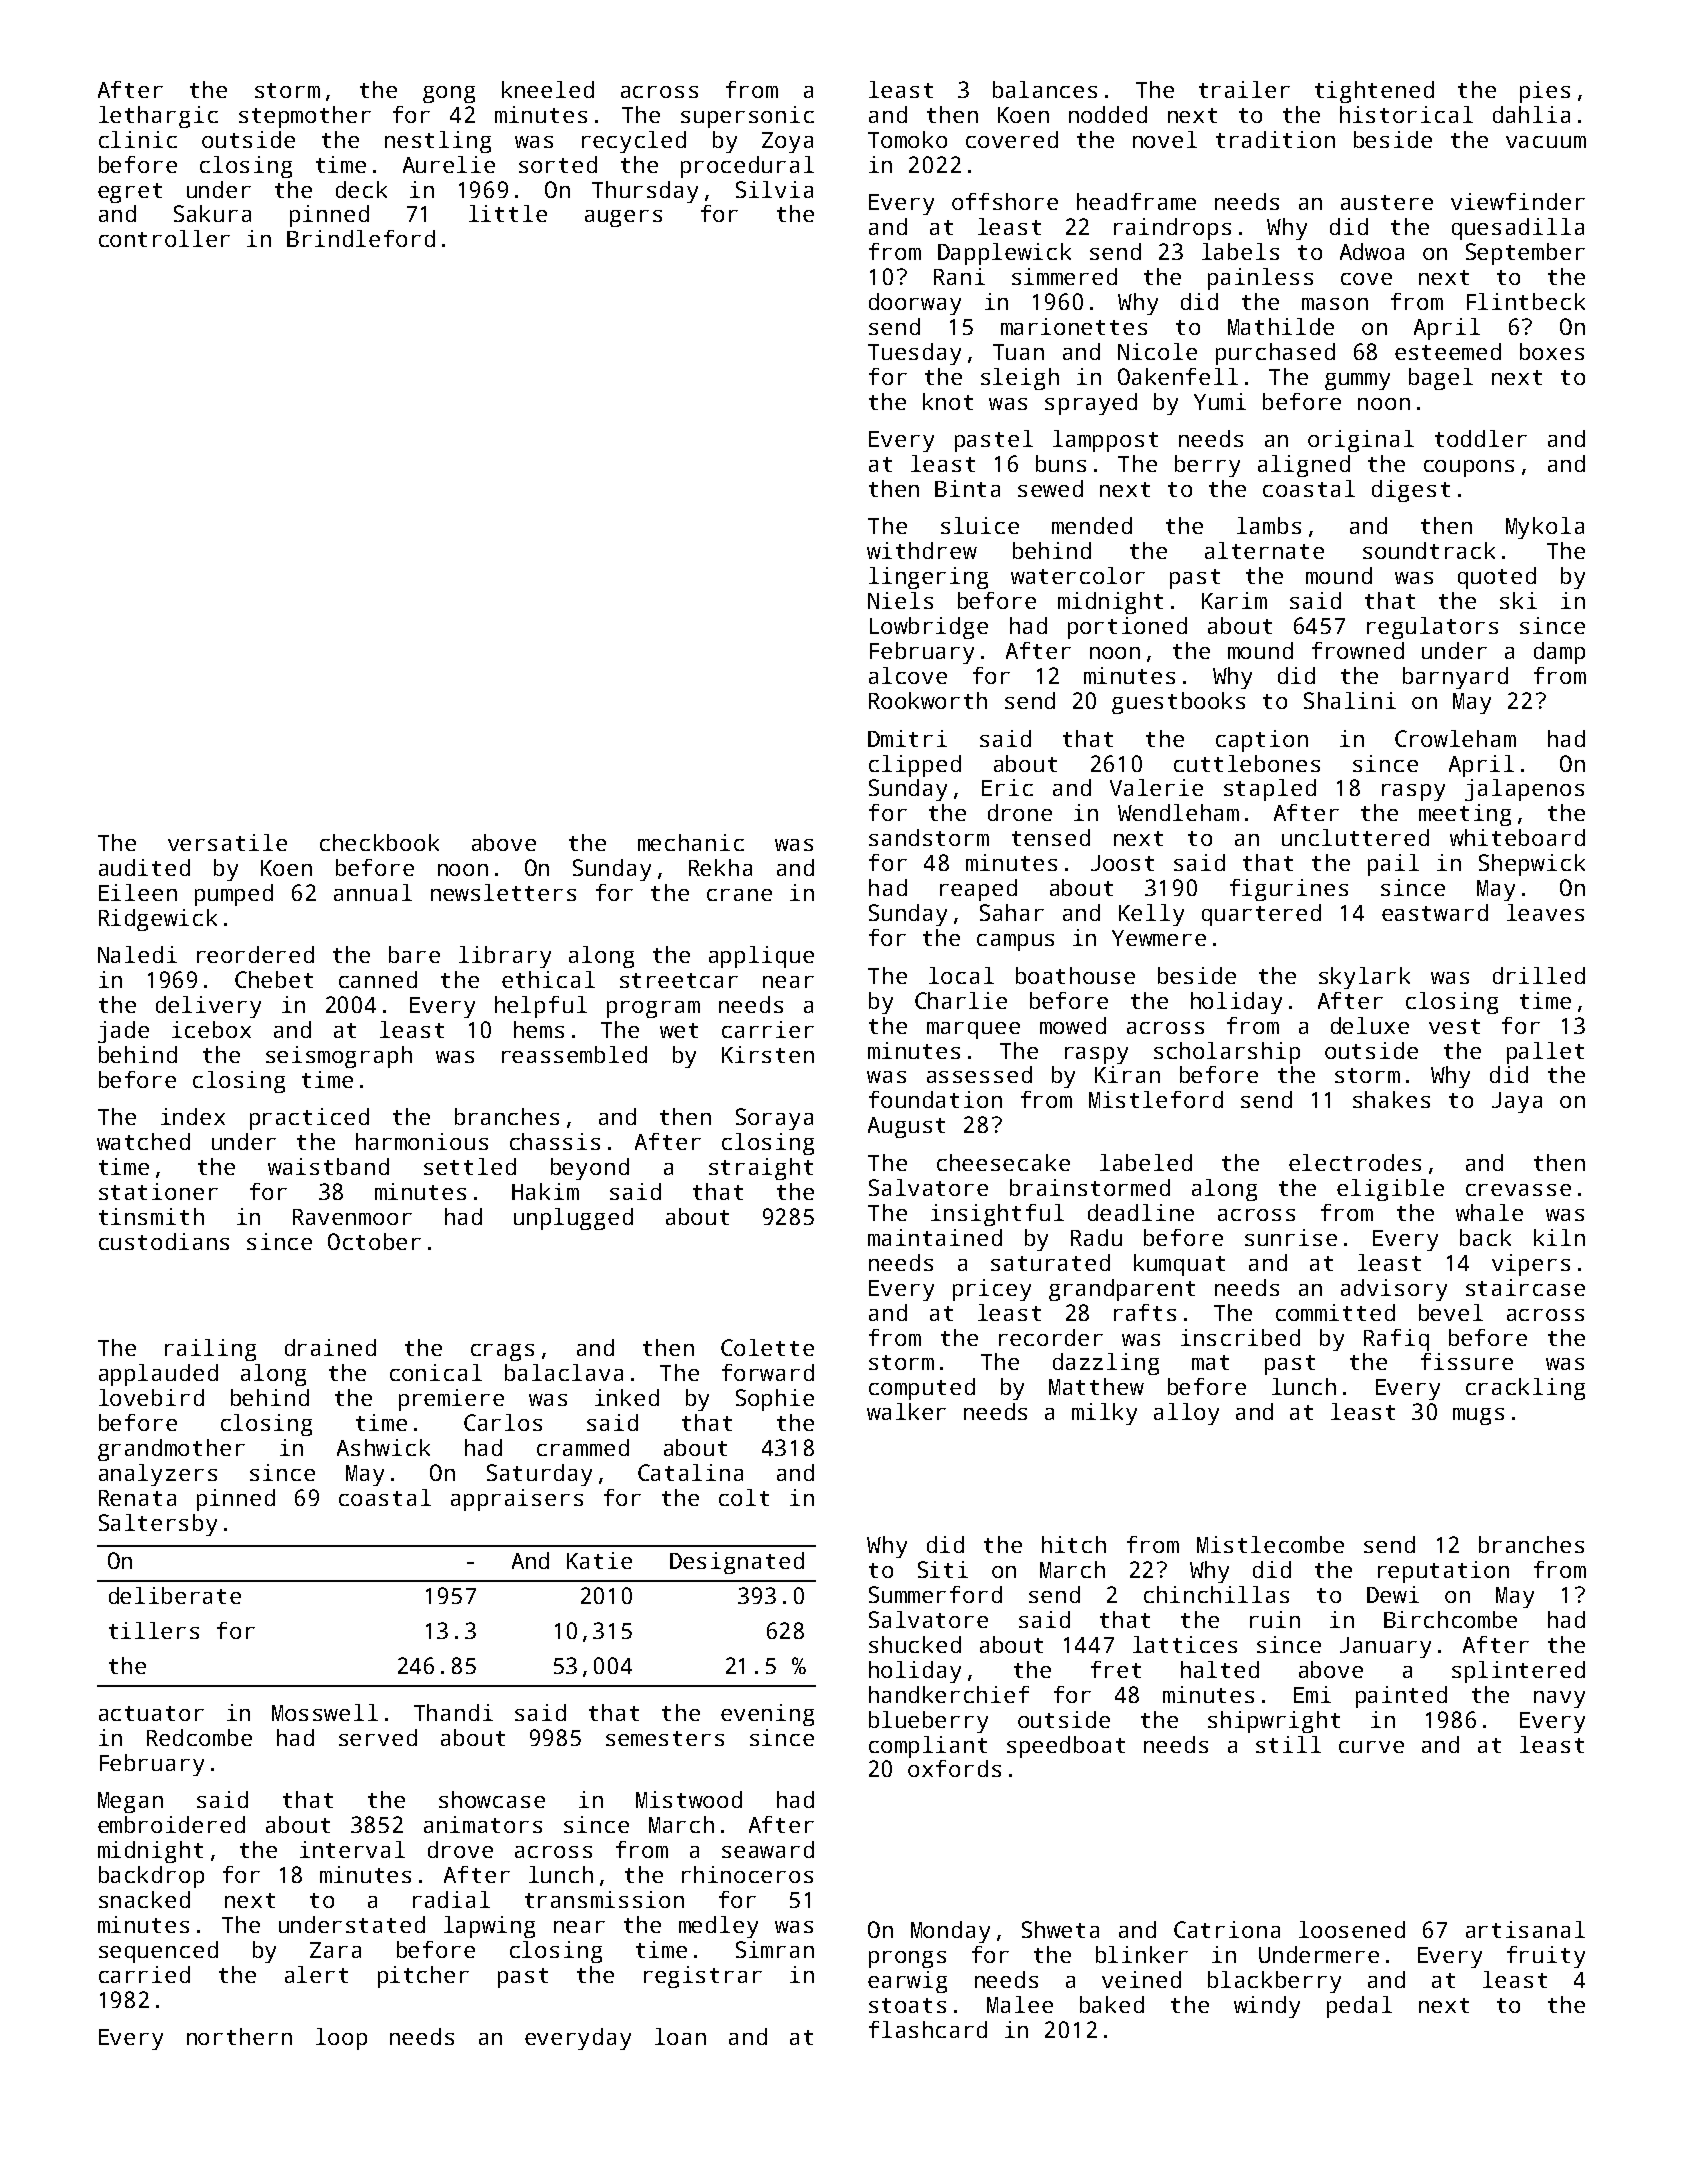 This page has width=1683, height=2178. What do you see at coordinates (309, 1119) in the page?
I see `practiced` at bounding box center [309, 1119].
